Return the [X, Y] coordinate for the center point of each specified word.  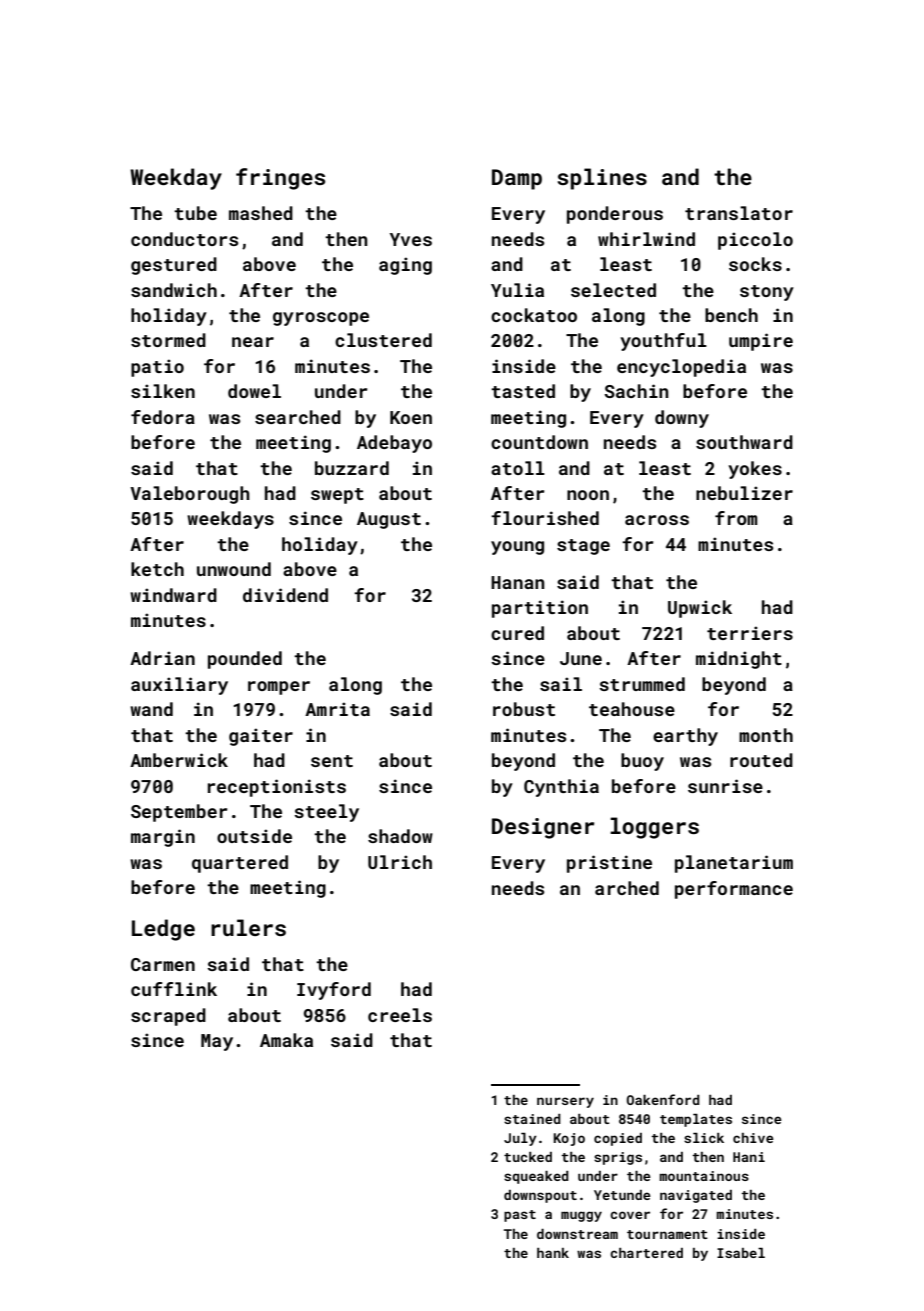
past [520, 1216]
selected [613, 290]
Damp [517, 179]
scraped [168, 1017]
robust [524, 709]
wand [151, 709]
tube [195, 213]
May [217, 1042]
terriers [750, 633]
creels [400, 1015]
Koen [411, 417]
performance [734, 890]
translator [739, 213]
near [253, 342]
